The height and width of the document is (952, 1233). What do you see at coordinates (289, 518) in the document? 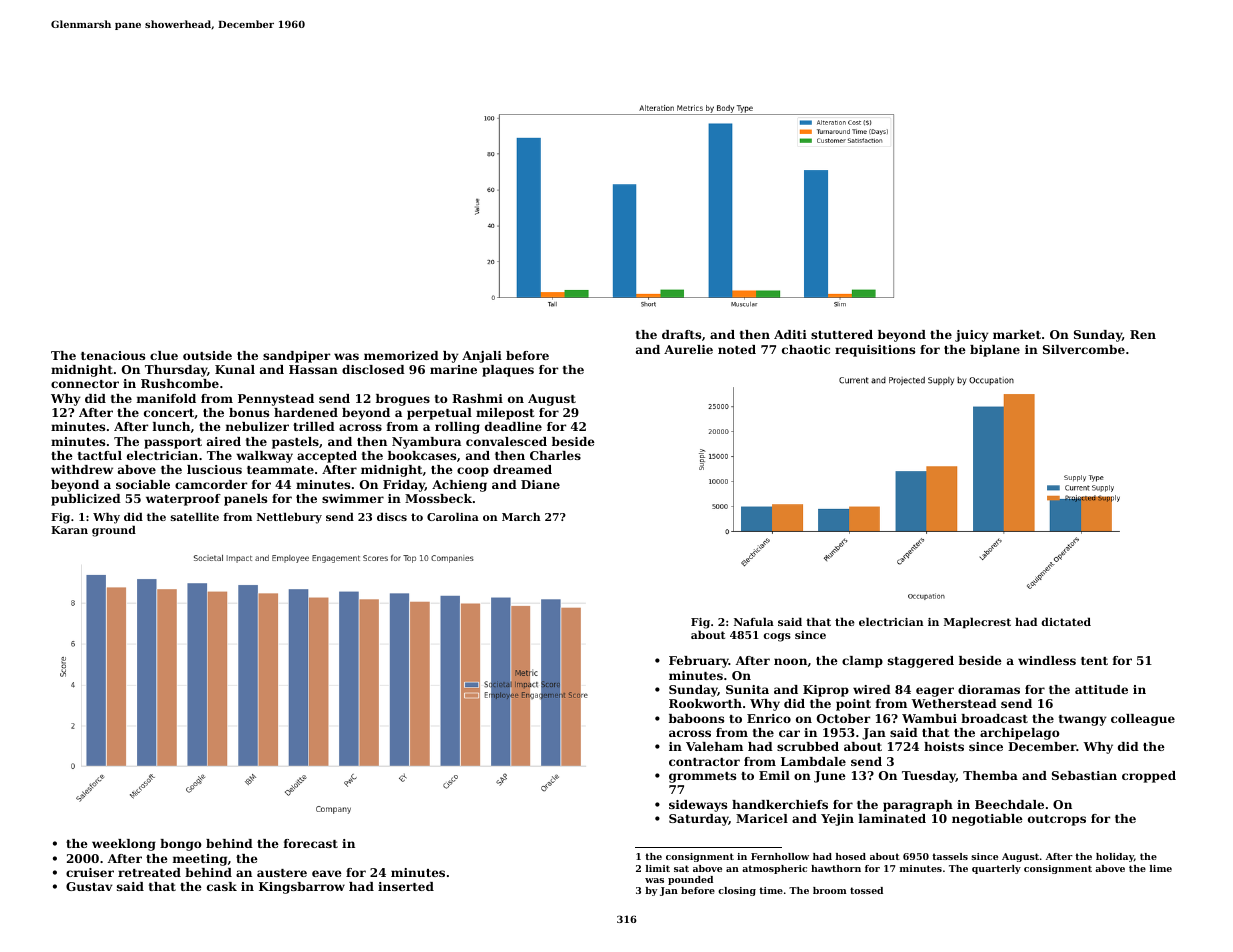
I see `Nettlebury` at bounding box center [289, 518].
